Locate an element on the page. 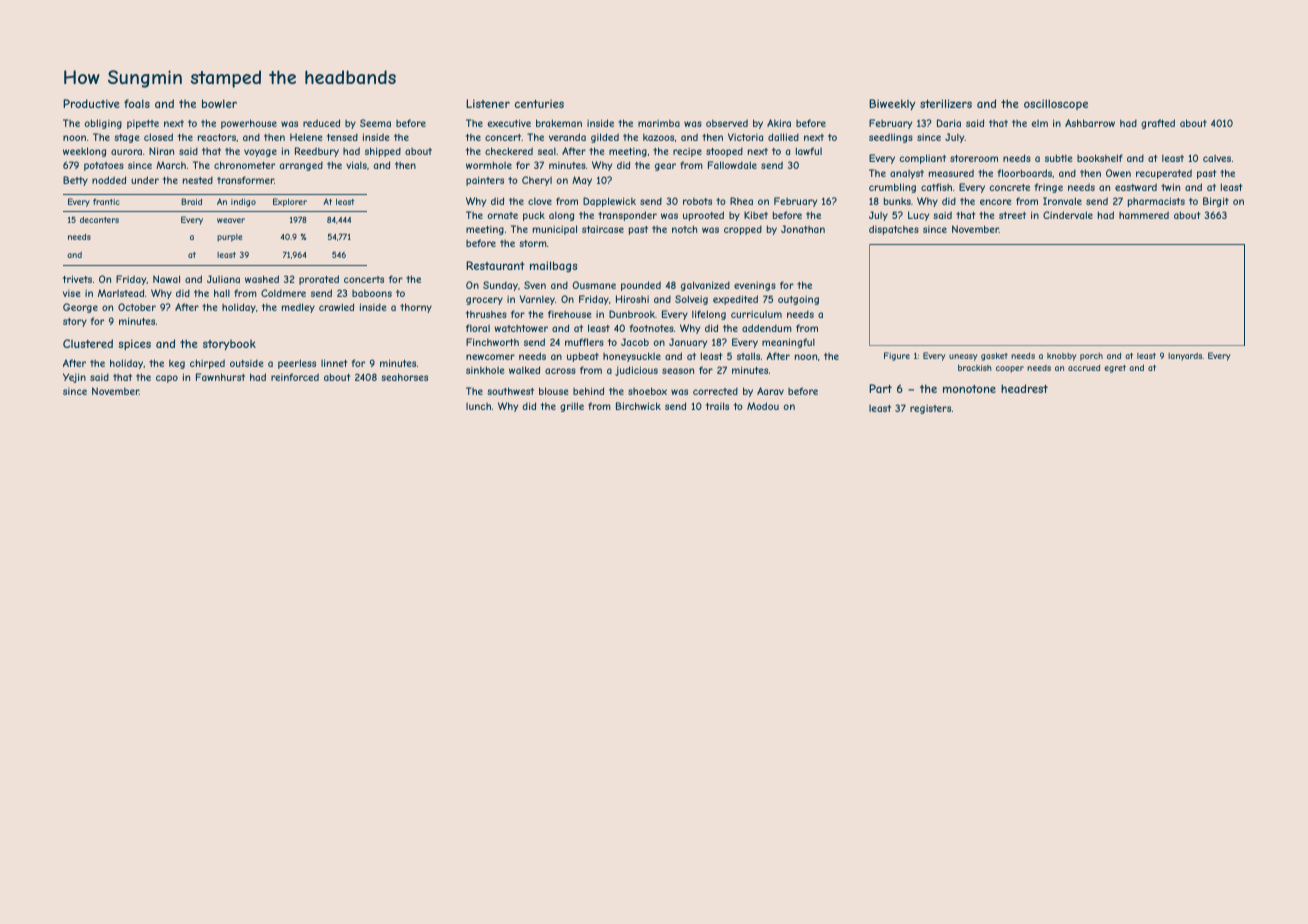  Modou is located at coordinates (763, 406).
